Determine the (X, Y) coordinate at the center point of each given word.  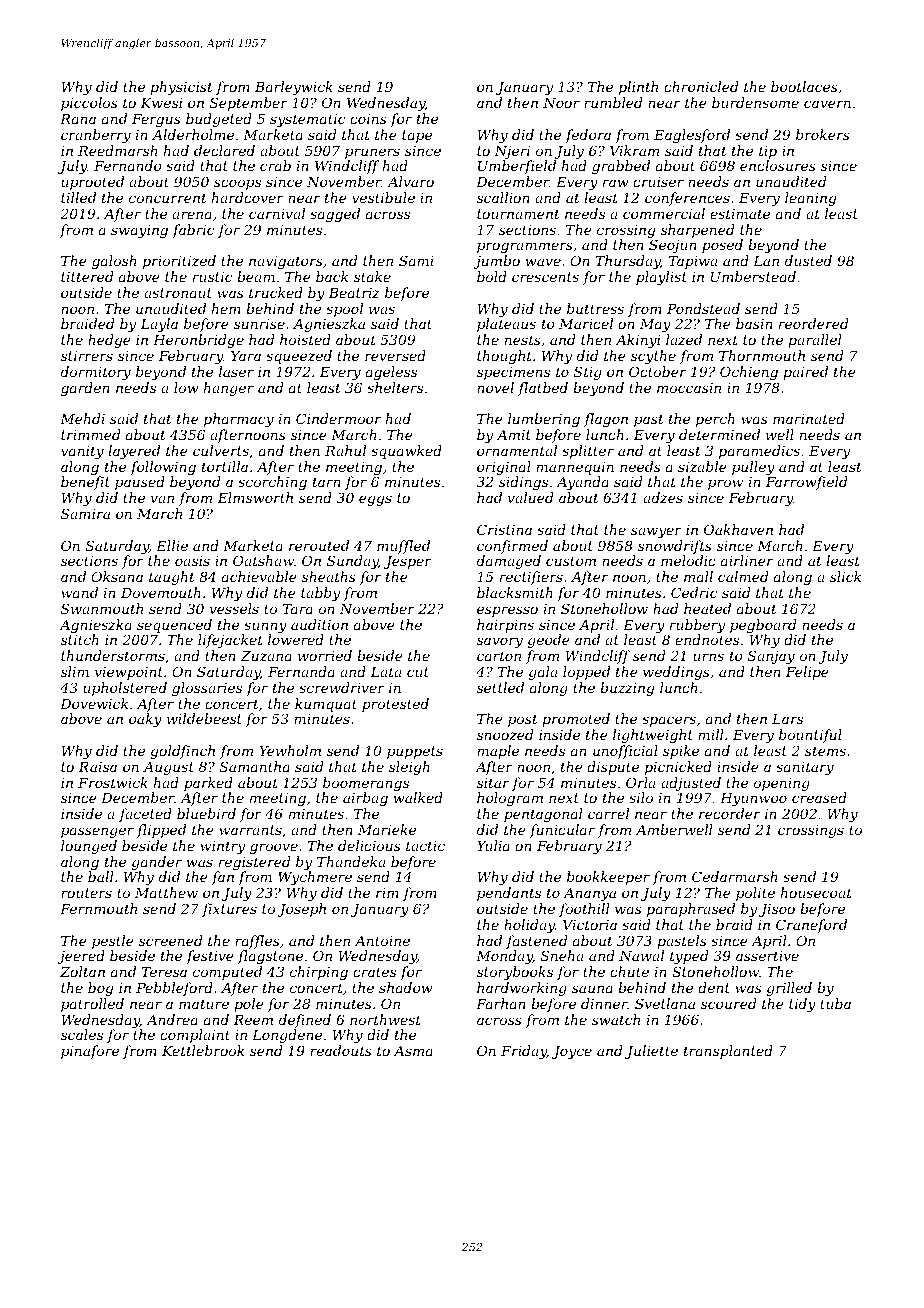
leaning (810, 199)
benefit (85, 483)
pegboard (763, 626)
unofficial (625, 752)
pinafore (90, 1052)
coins (368, 119)
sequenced (174, 626)
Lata (385, 672)
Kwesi (161, 103)
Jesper (408, 562)
